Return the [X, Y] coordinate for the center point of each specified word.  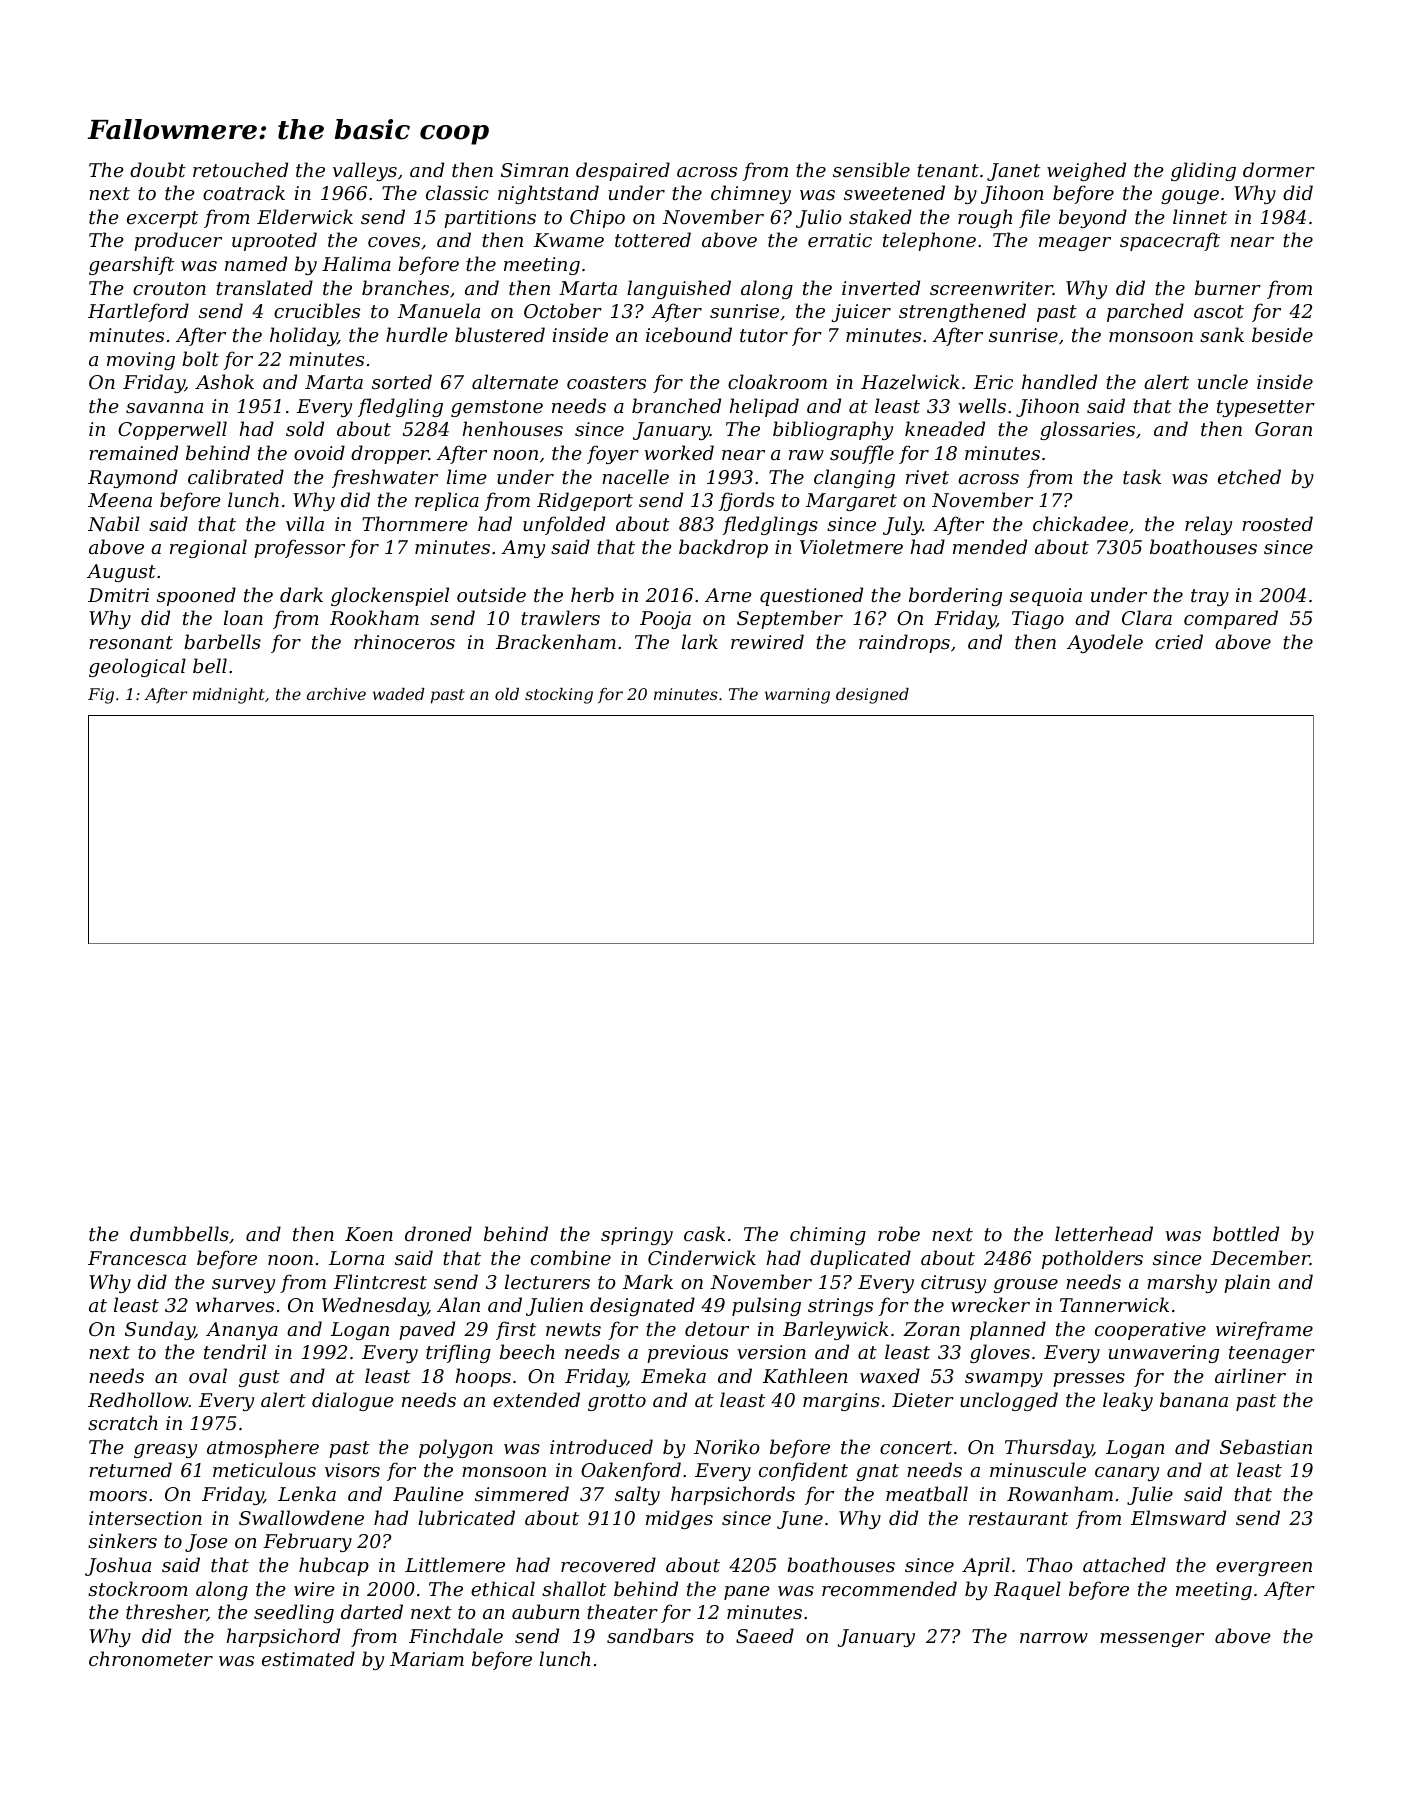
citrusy [953, 1284]
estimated [308, 1658]
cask [704, 1233]
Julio [819, 218]
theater [622, 1611]
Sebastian [1266, 1446]
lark [700, 641]
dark [301, 594]
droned [438, 1233]
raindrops [904, 643]
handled [1059, 381]
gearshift [131, 265]
